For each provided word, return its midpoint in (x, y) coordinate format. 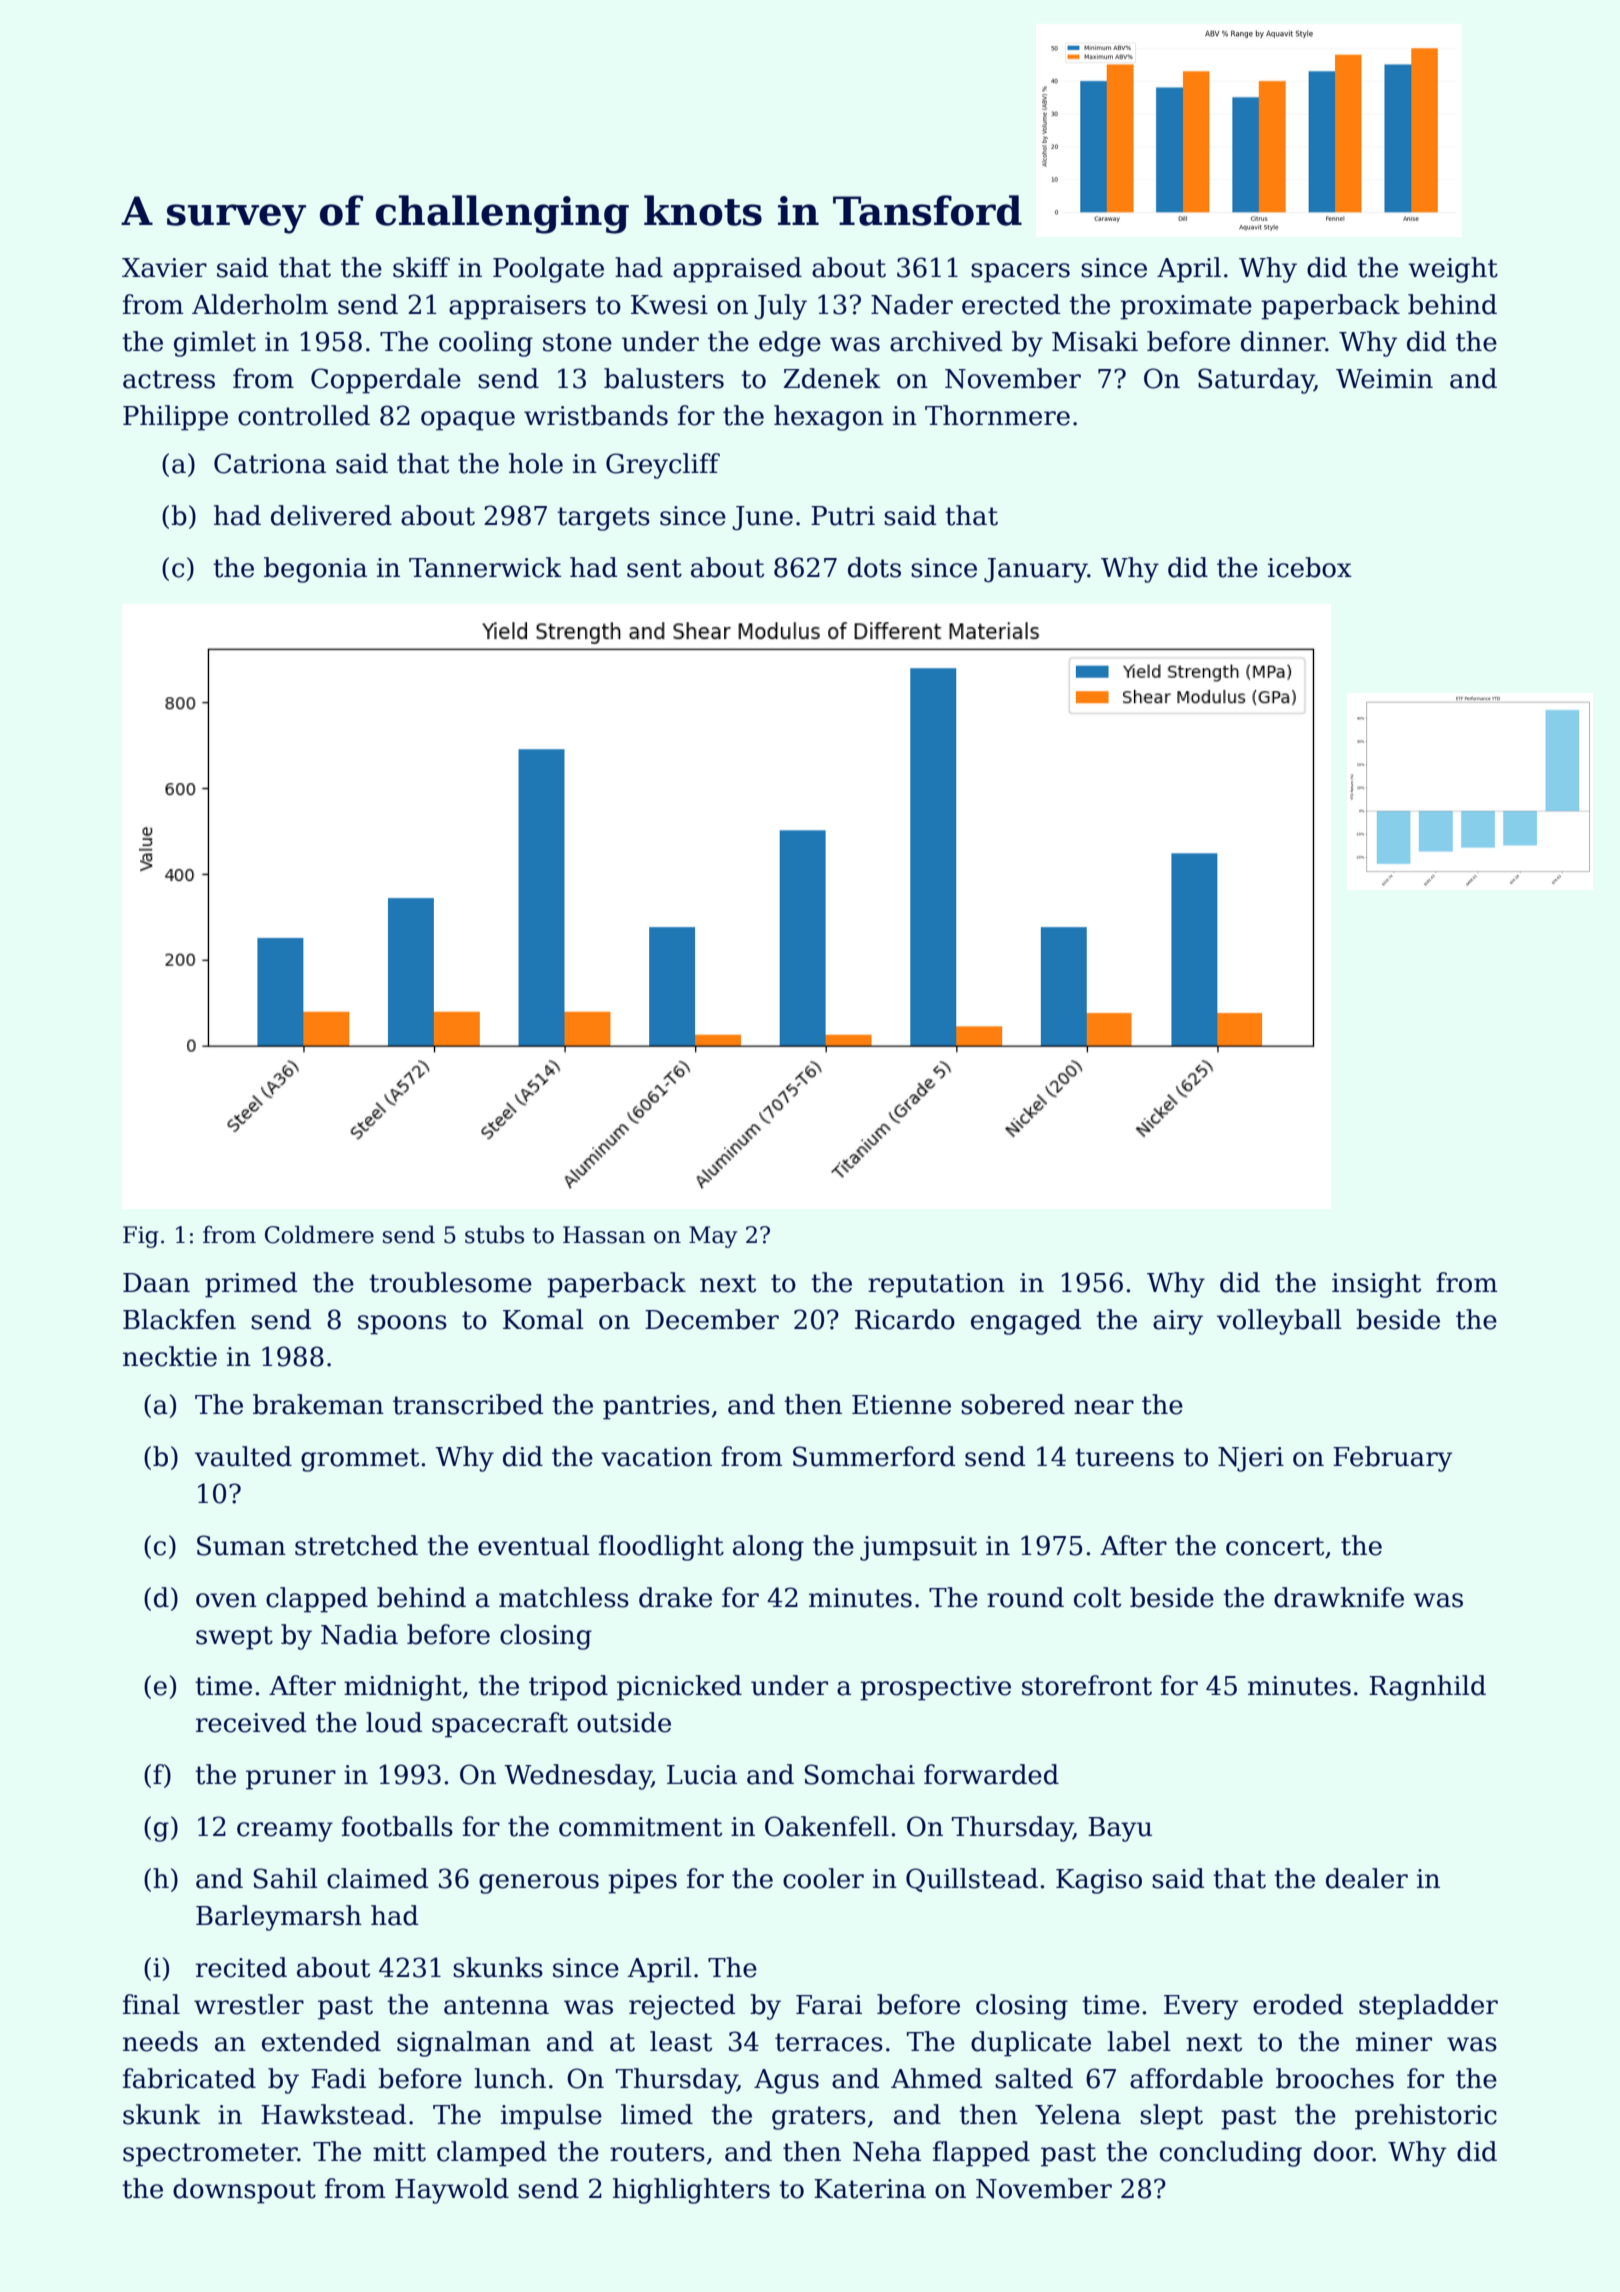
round (1025, 1597)
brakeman (318, 1404)
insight (1376, 1285)
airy (1178, 1322)
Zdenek (832, 378)
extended (321, 2041)
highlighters (691, 2191)
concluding (1231, 2154)
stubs (494, 1234)
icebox (1310, 567)
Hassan (604, 1235)
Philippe (175, 418)
